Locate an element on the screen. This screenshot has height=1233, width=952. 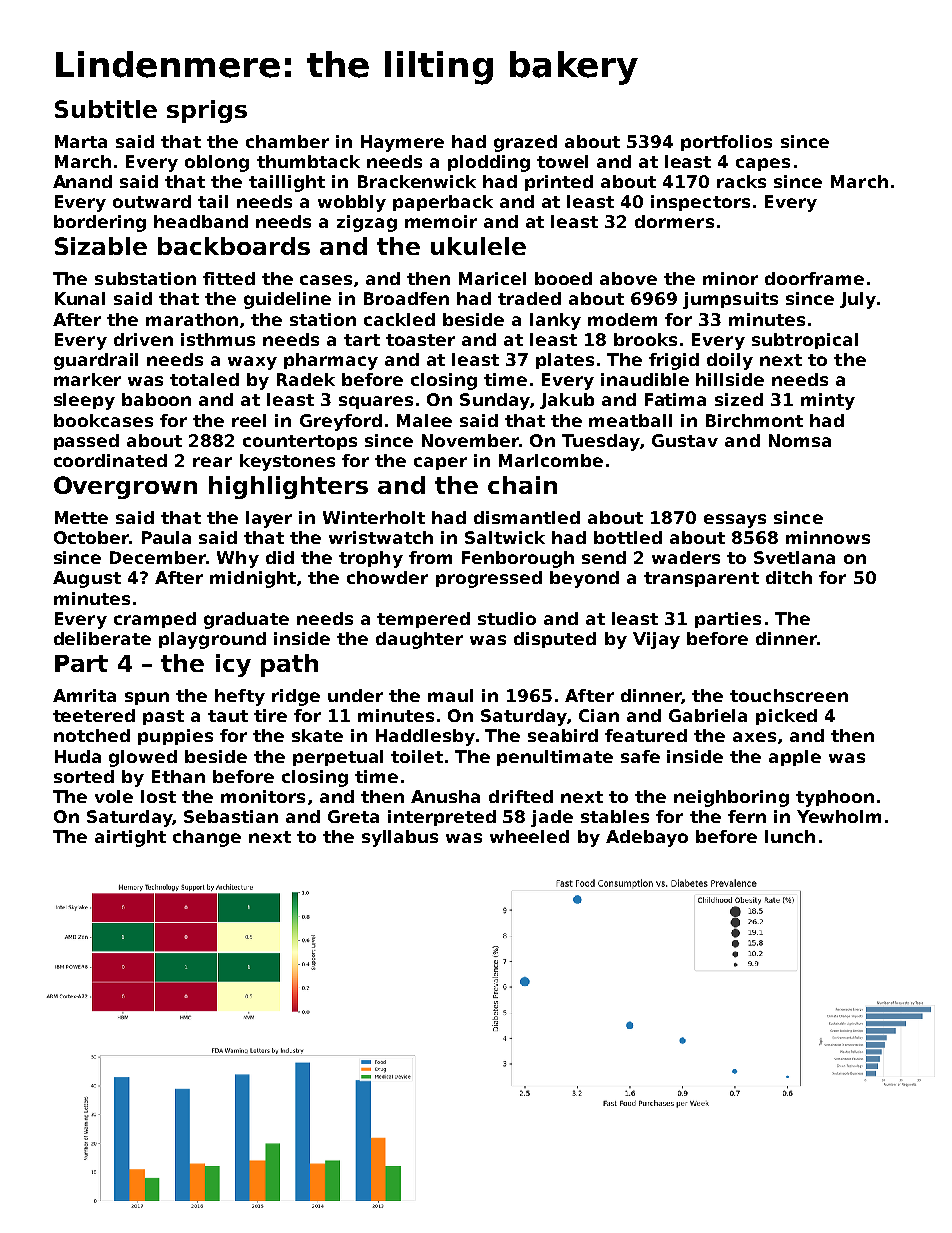
notched is located at coordinates (92, 735).
